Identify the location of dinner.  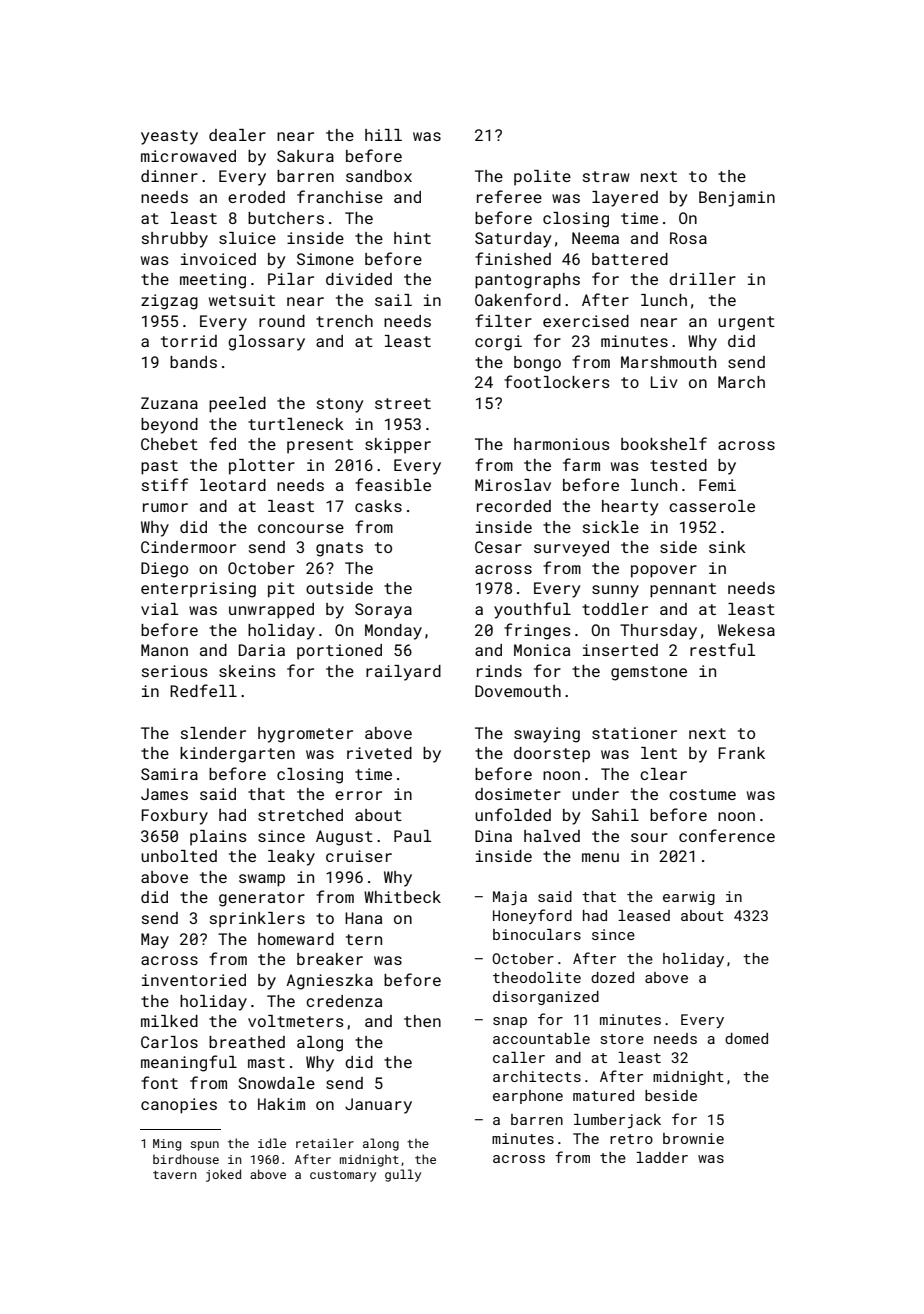
(169, 176).
